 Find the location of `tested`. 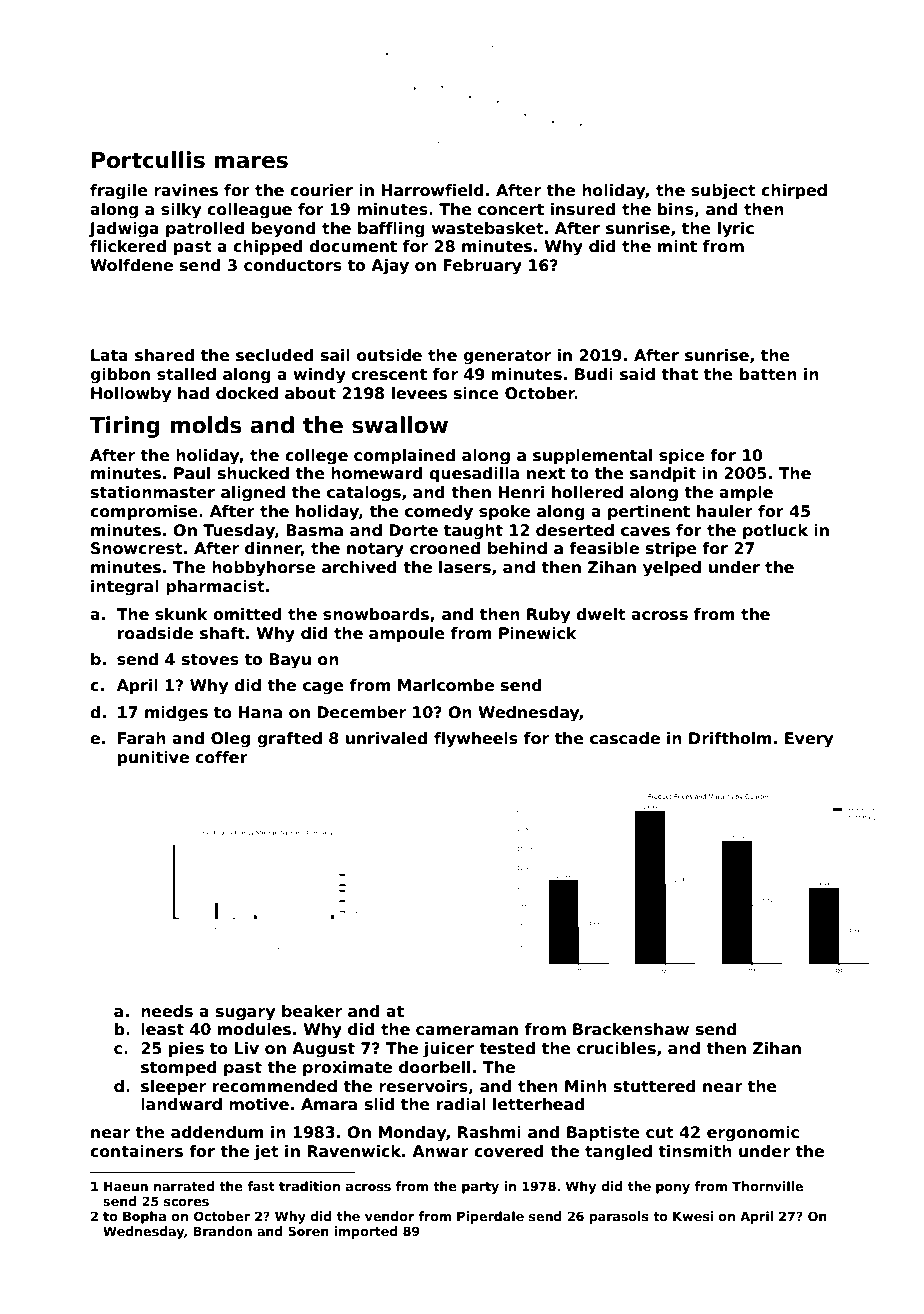

tested is located at coordinates (507, 1048).
